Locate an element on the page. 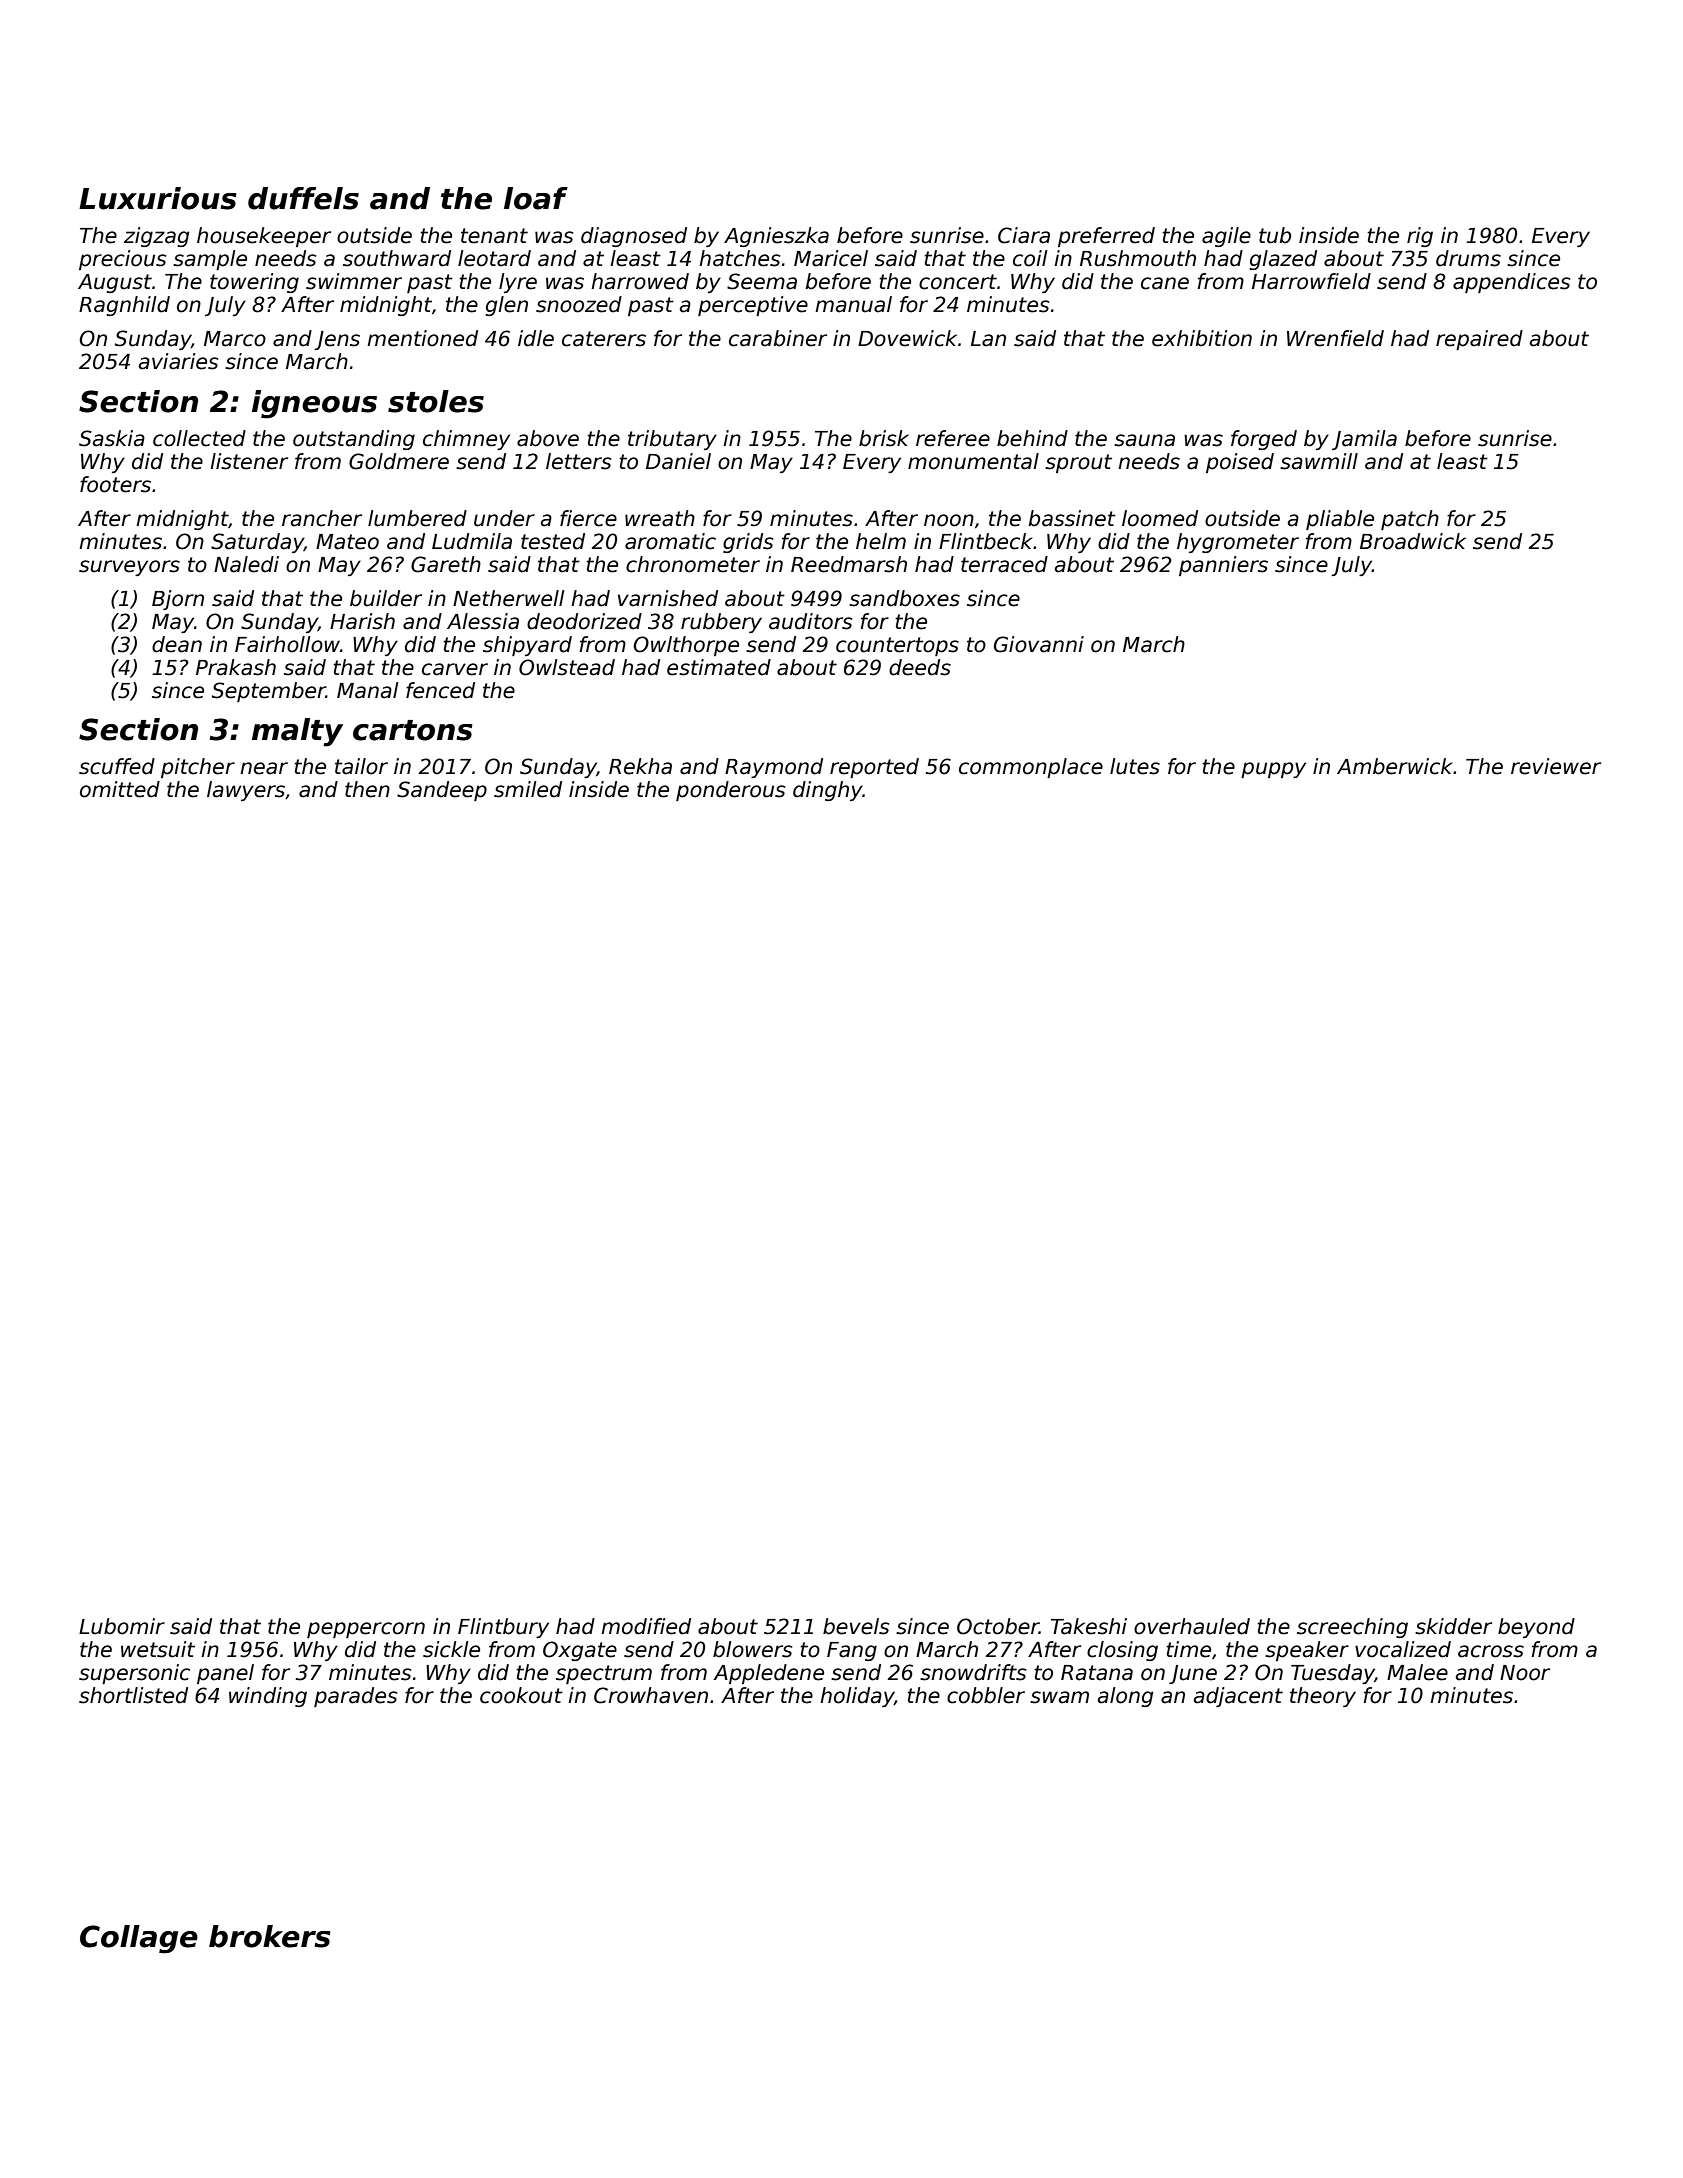  dinghy is located at coordinates (828, 791).
